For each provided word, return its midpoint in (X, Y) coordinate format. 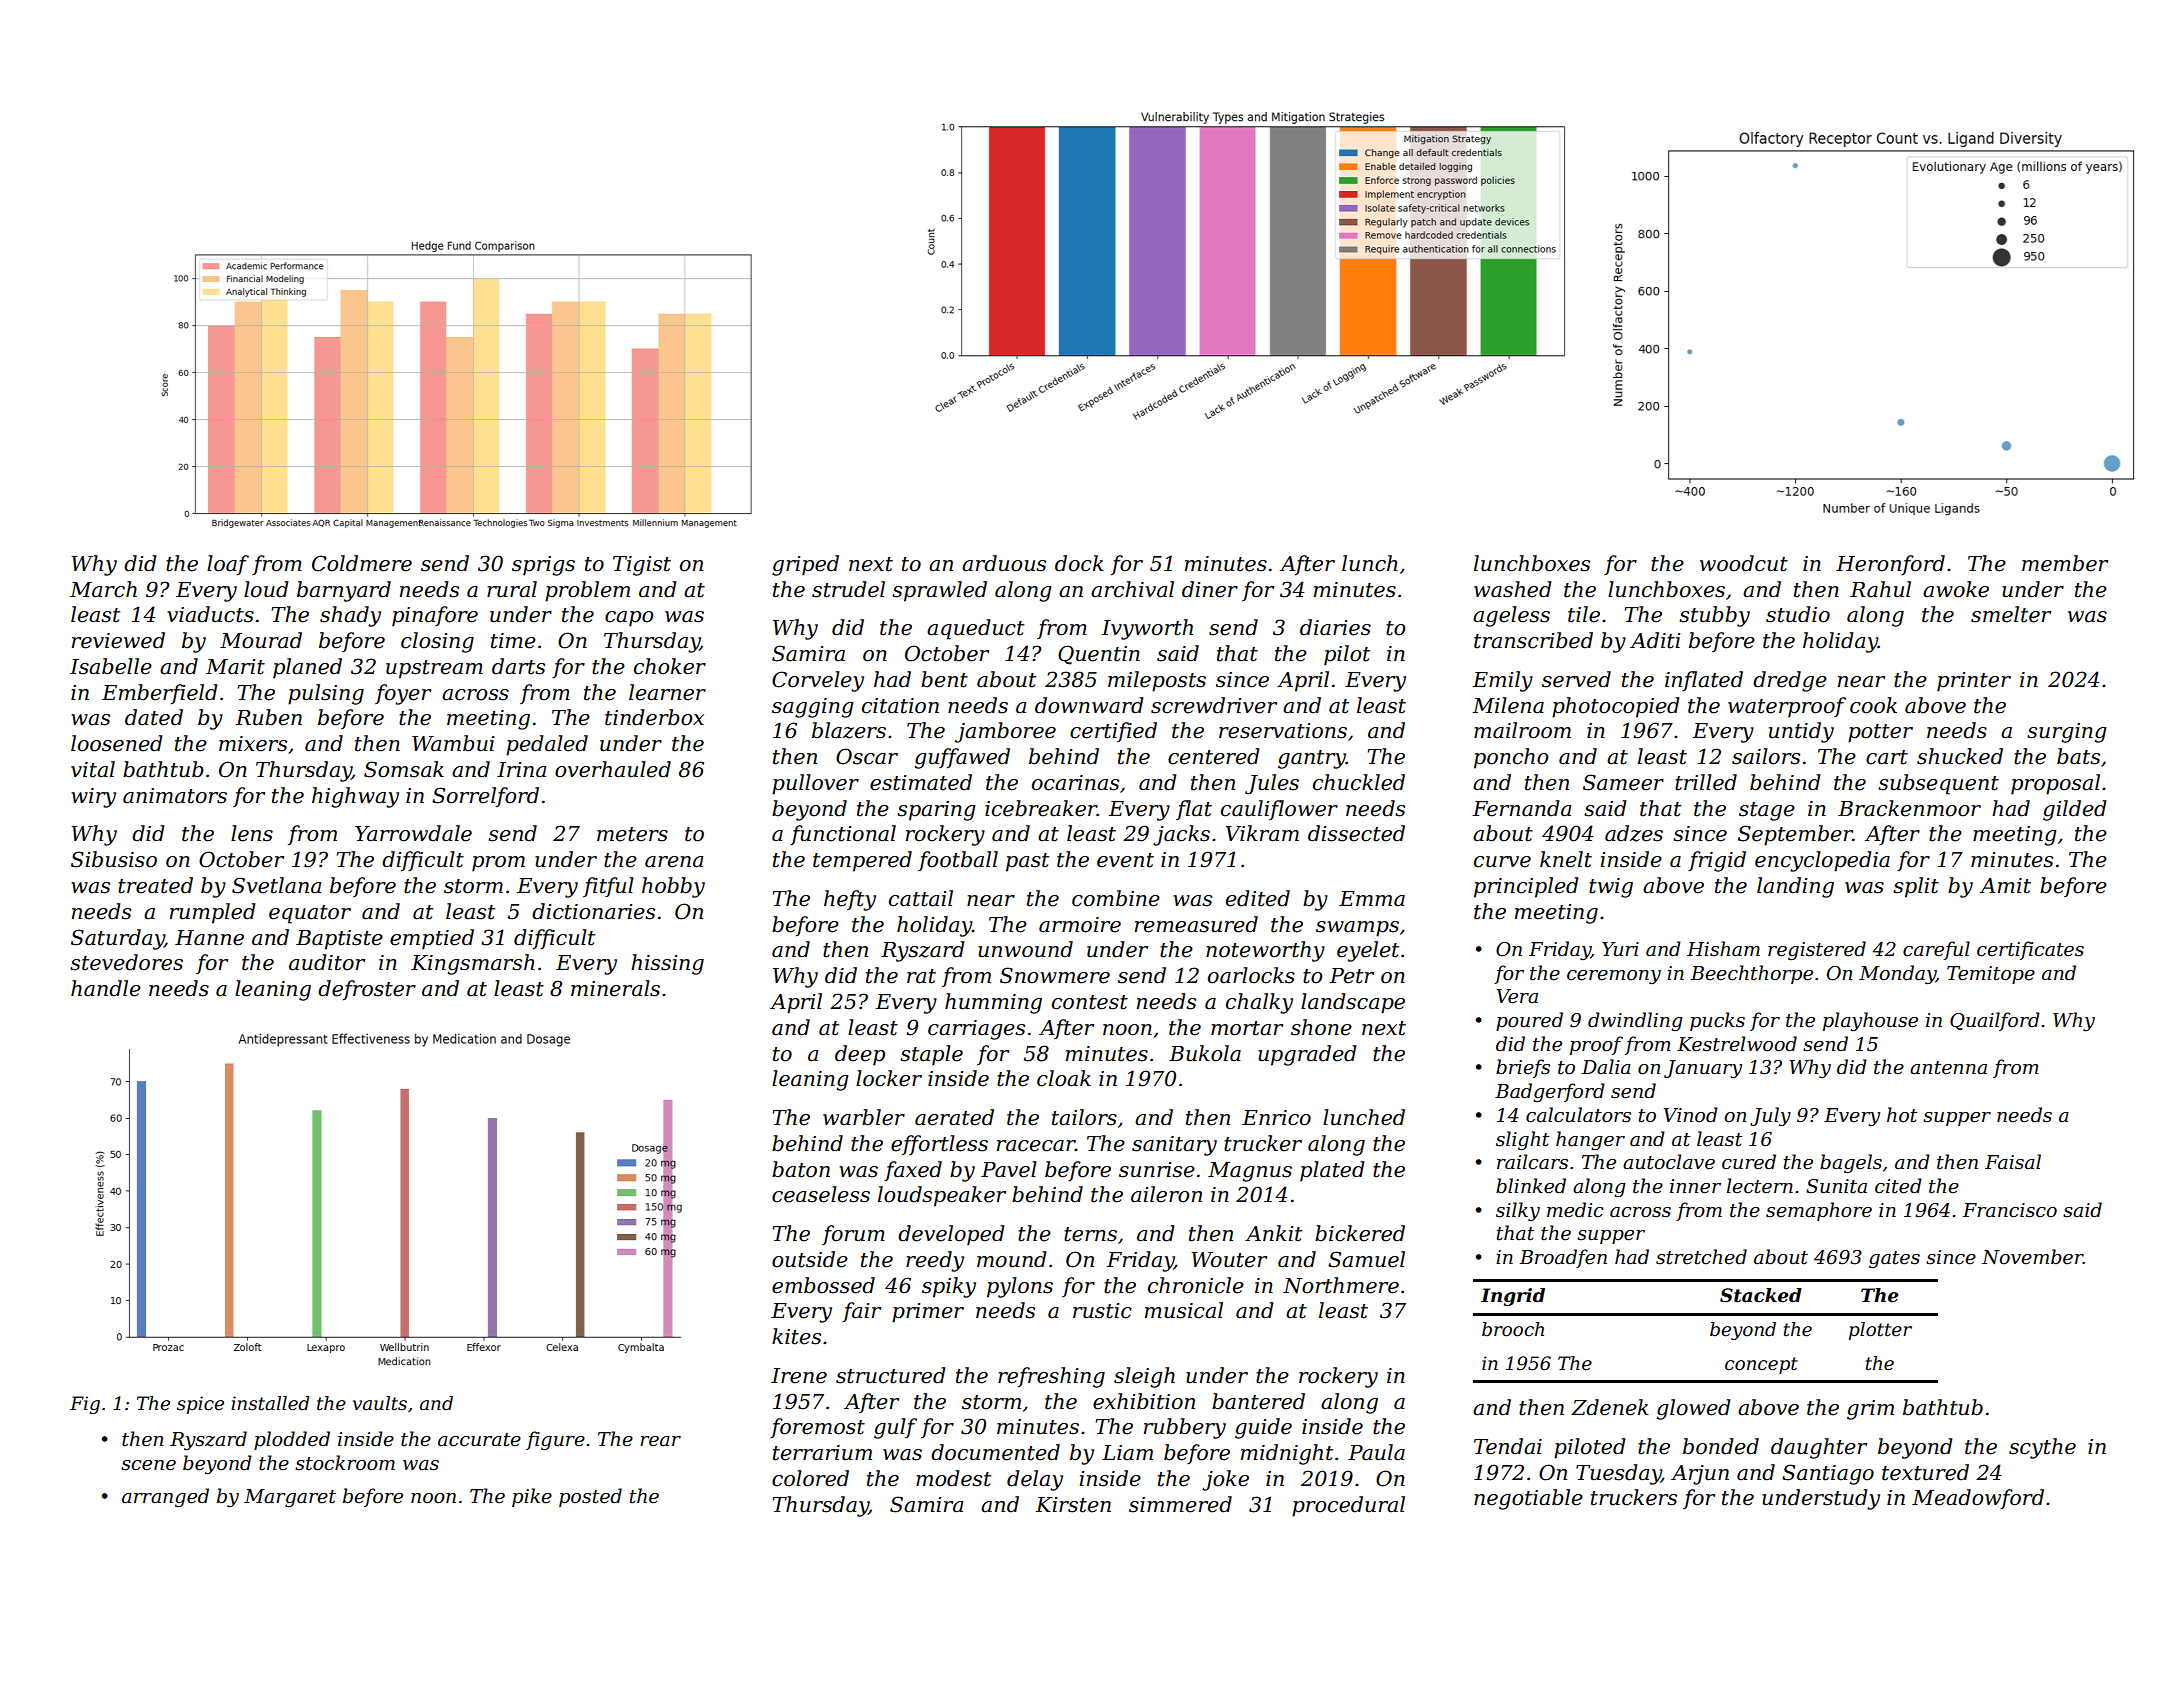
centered (1213, 756)
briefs (1523, 1068)
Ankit (1273, 1233)
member (2065, 563)
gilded (2074, 810)
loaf (228, 565)
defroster (367, 990)
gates (1894, 1259)
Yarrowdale (413, 833)
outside (810, 1259)
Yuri (1620, 949)
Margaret (290, 1498)
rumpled (212, 913)
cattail (921, 898)
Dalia (1606, 1067)
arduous (1004, 563)
